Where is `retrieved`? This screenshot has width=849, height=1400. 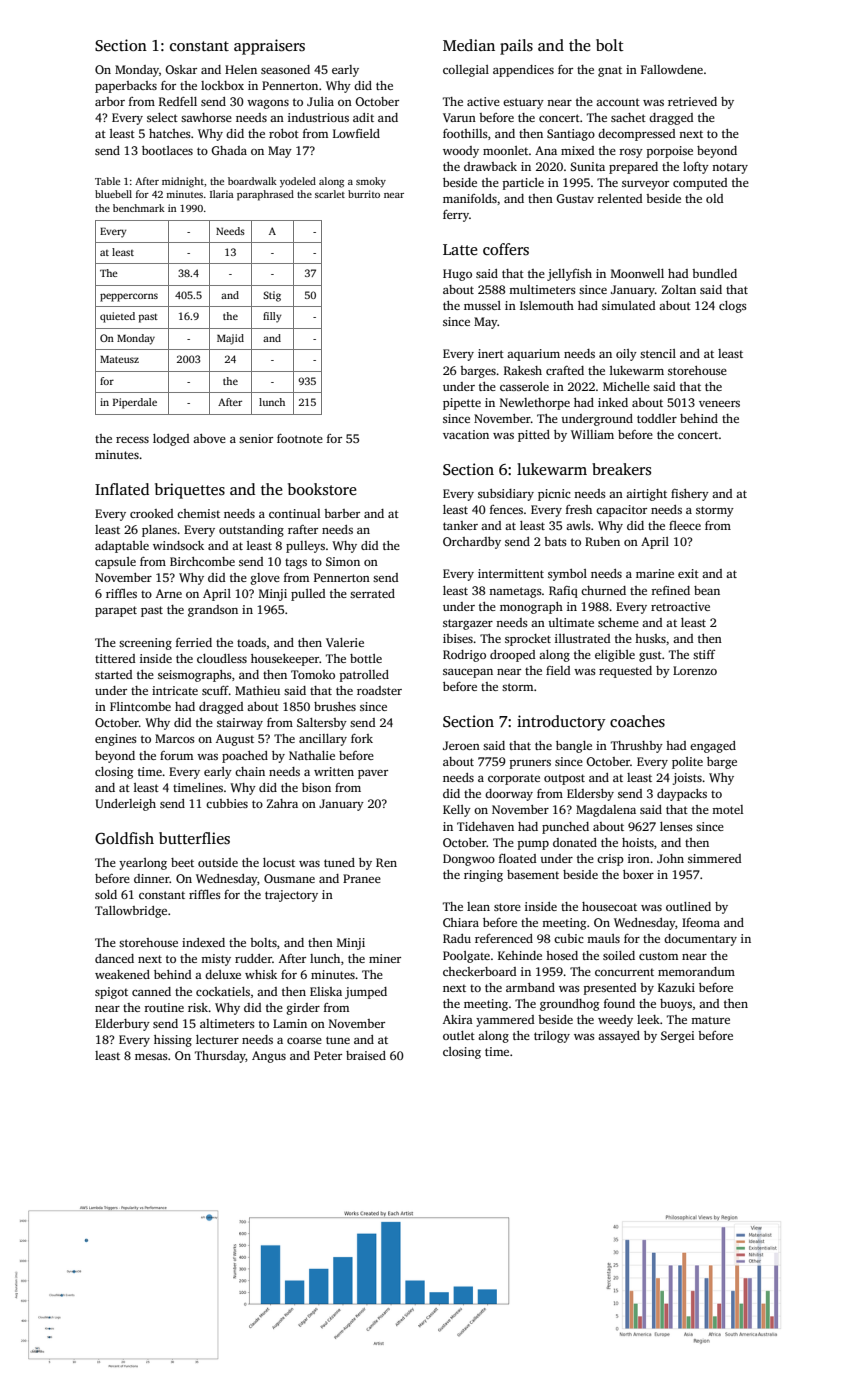
retrieved is located at coordinates (692, 101).
